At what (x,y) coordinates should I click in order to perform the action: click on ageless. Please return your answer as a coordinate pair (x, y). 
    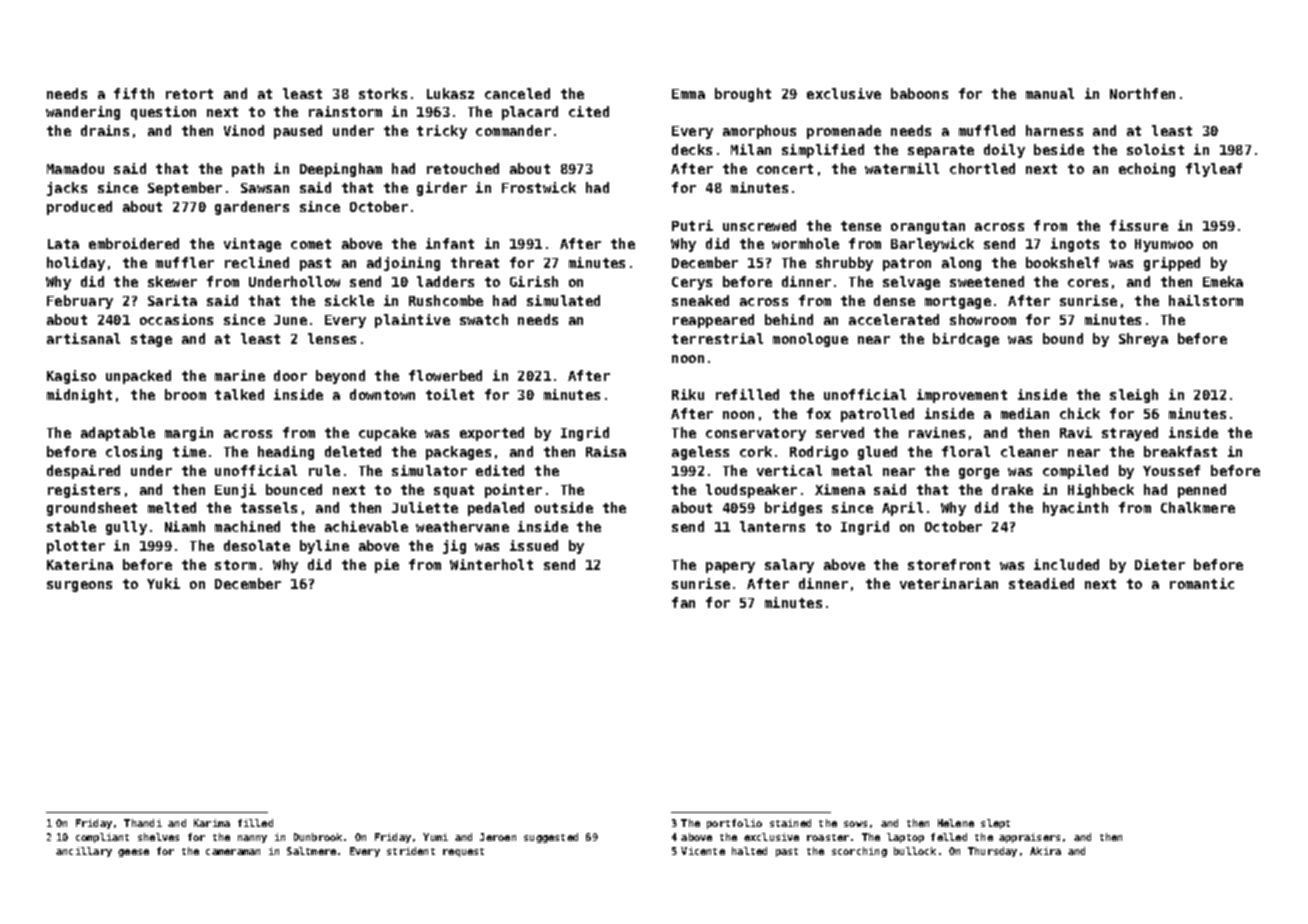
    Looking at the image, I should click on (700, 453).
